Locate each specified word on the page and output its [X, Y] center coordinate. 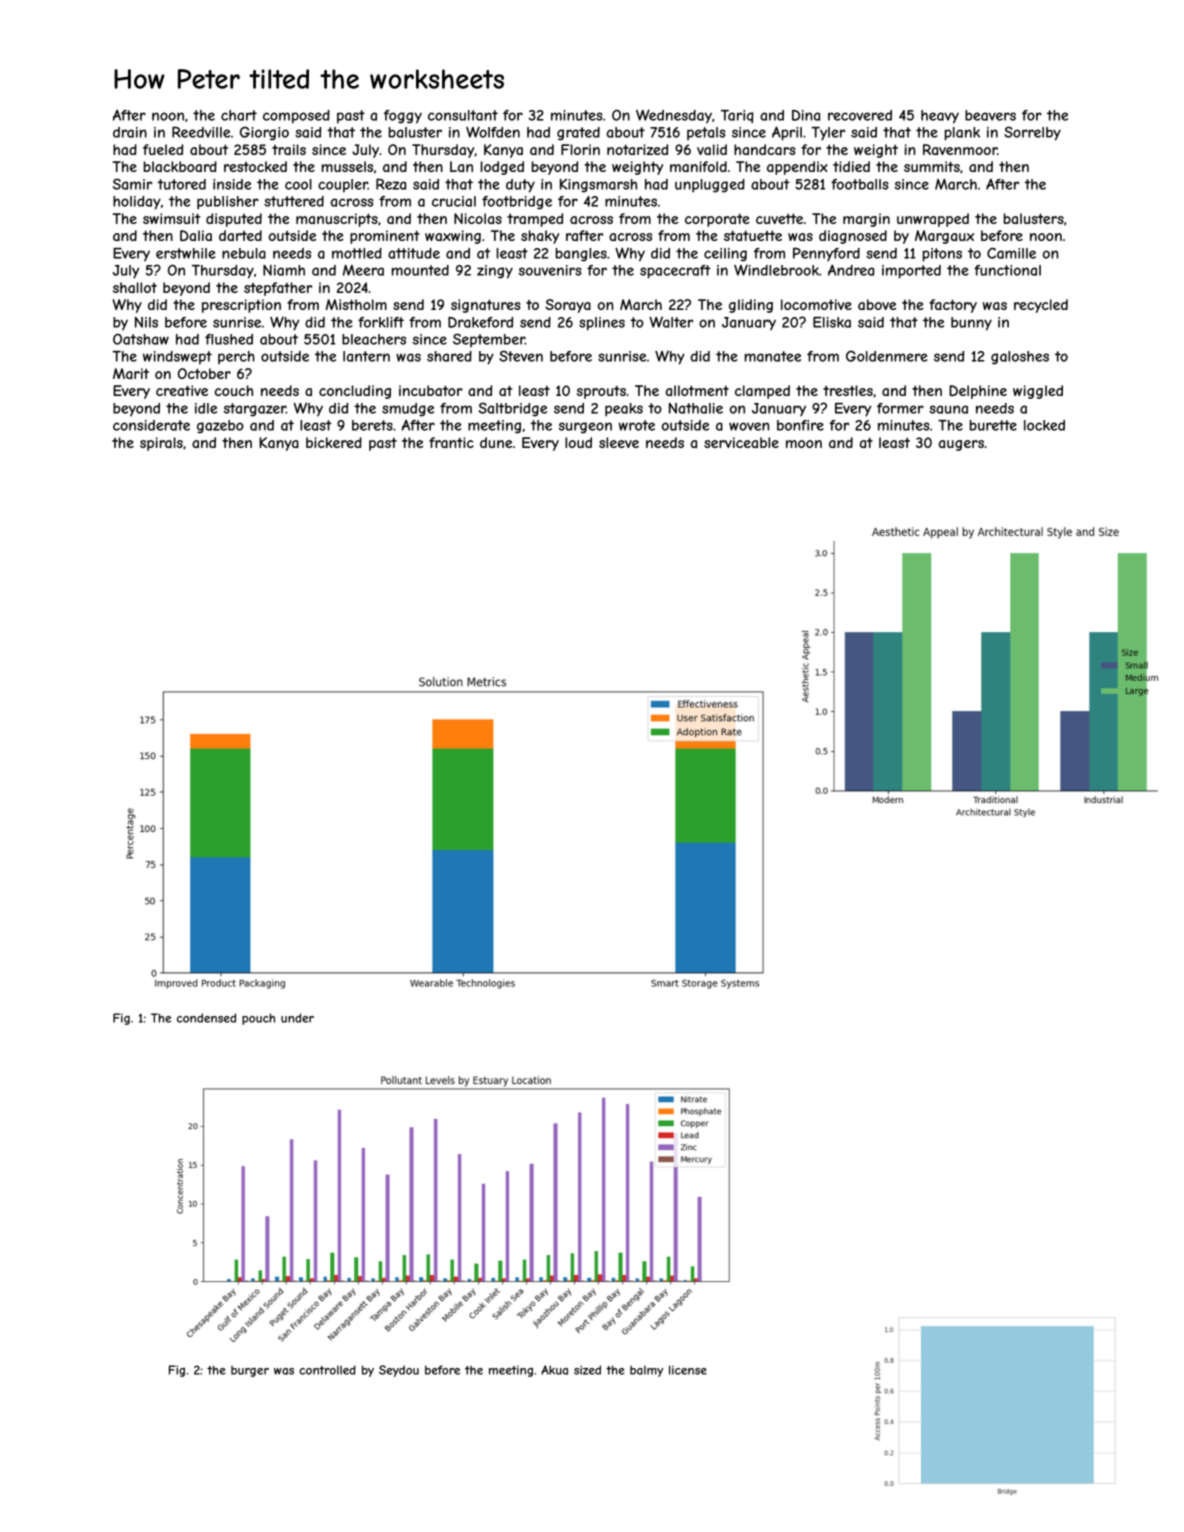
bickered [334, 442]
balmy [646, 1371]
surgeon [585, 428]
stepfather [278, 289]
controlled [327, 1370]
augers [961, 445]
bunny [971, 324]
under [297, 1018]
